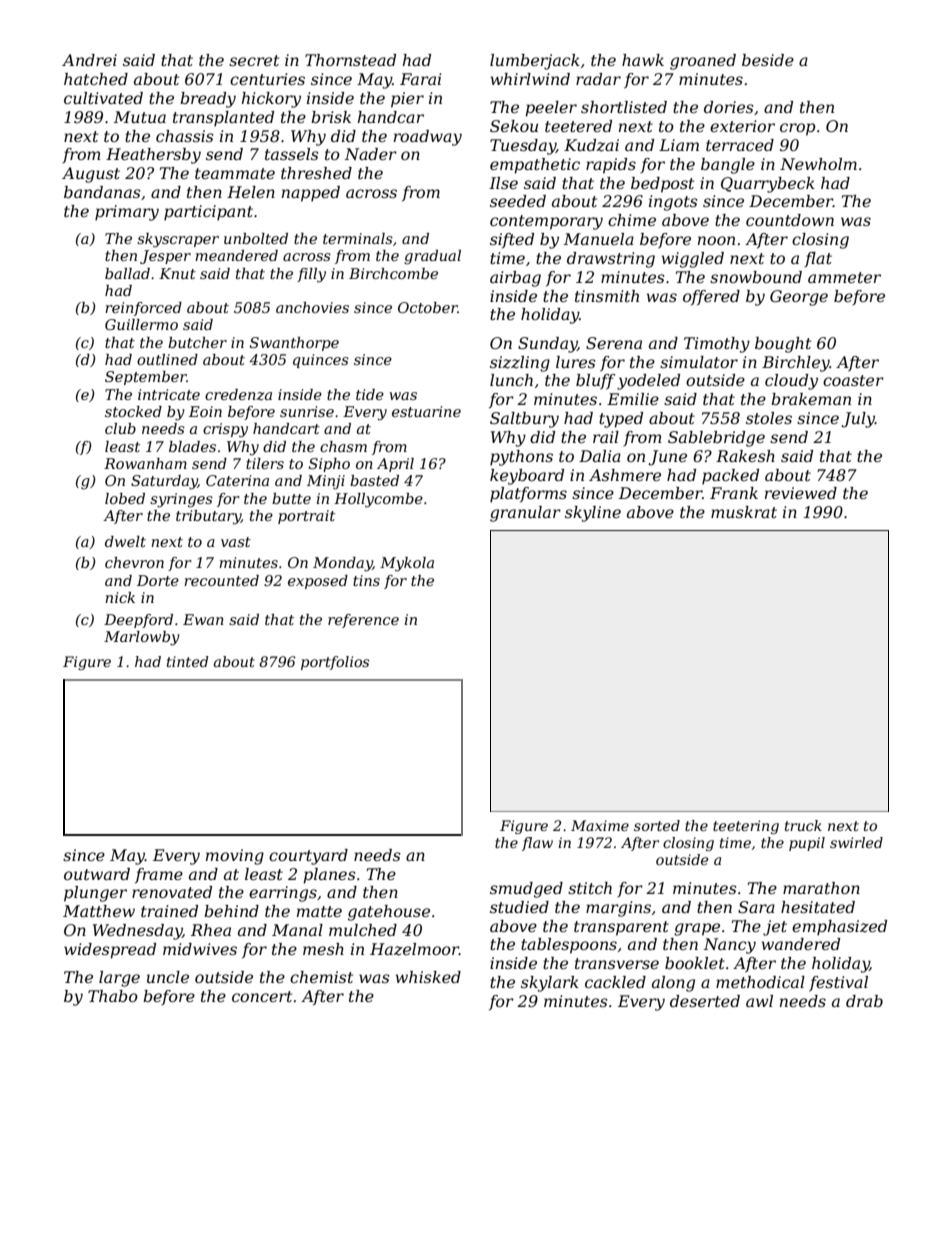 This screenshot has width=952, height=1233. What do you see at coordinates (768, 60) in the screenshot?
I see `beside` at bounding box center [768, 60].
